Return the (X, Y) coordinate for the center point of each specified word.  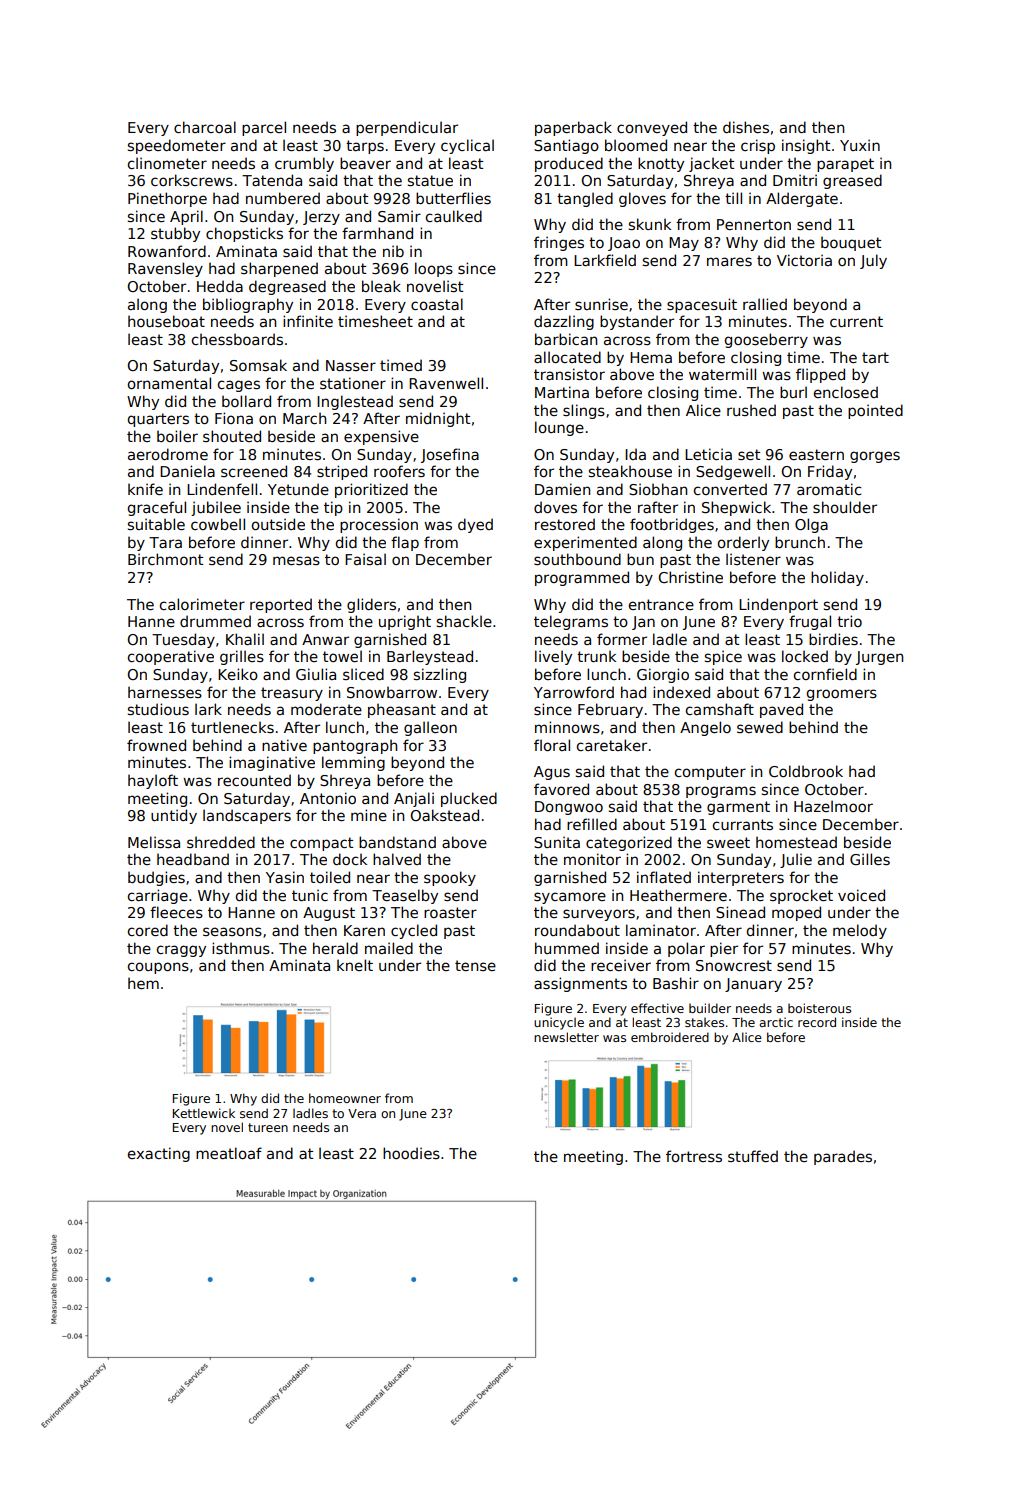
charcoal (205, 127)
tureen (268, 1127)
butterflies (453, 198)
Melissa (154, 842)
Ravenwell (446, 383)
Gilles (870, 859)
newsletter (566, 1037)
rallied (765, 304)
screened (254, 471)
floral (552, 745)
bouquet (851, 243)
